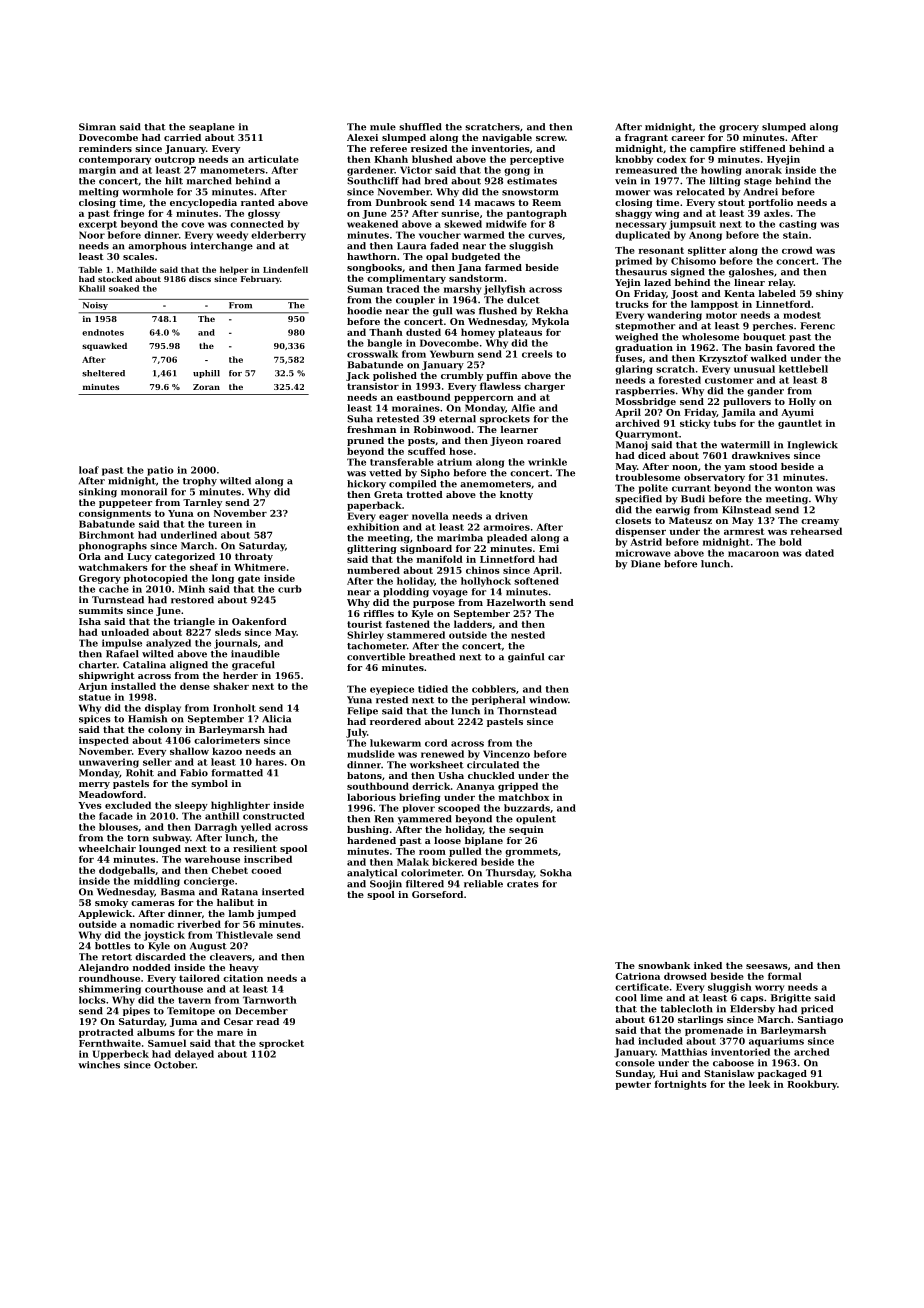  What do you see at coordinates (99, 193) in the image?
I see `melting` at bounding box center [99, 193].
